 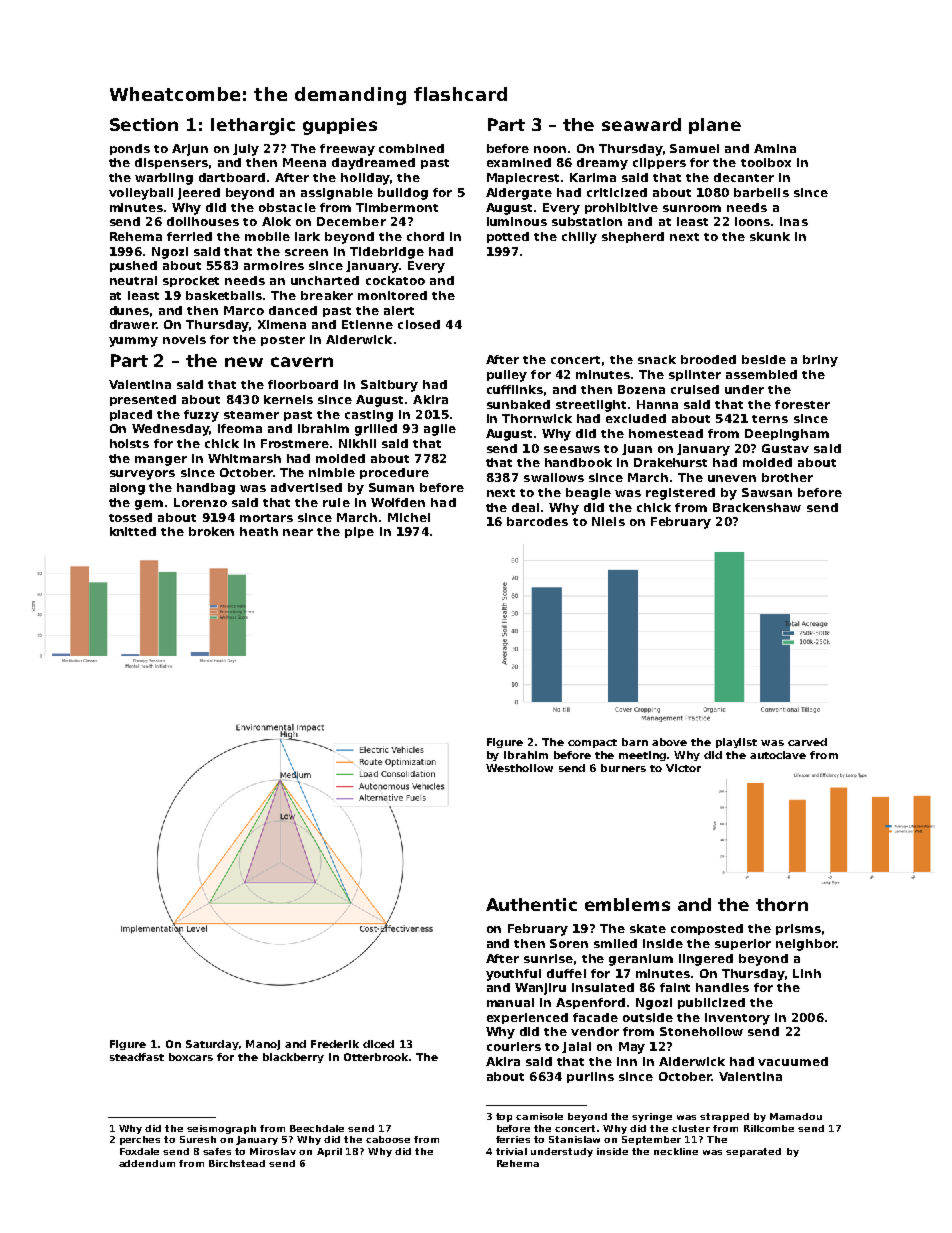 What do you see at coordinates (608, 521) in the screenshot?
I see `Niels` at bounding box center [608, 521].
